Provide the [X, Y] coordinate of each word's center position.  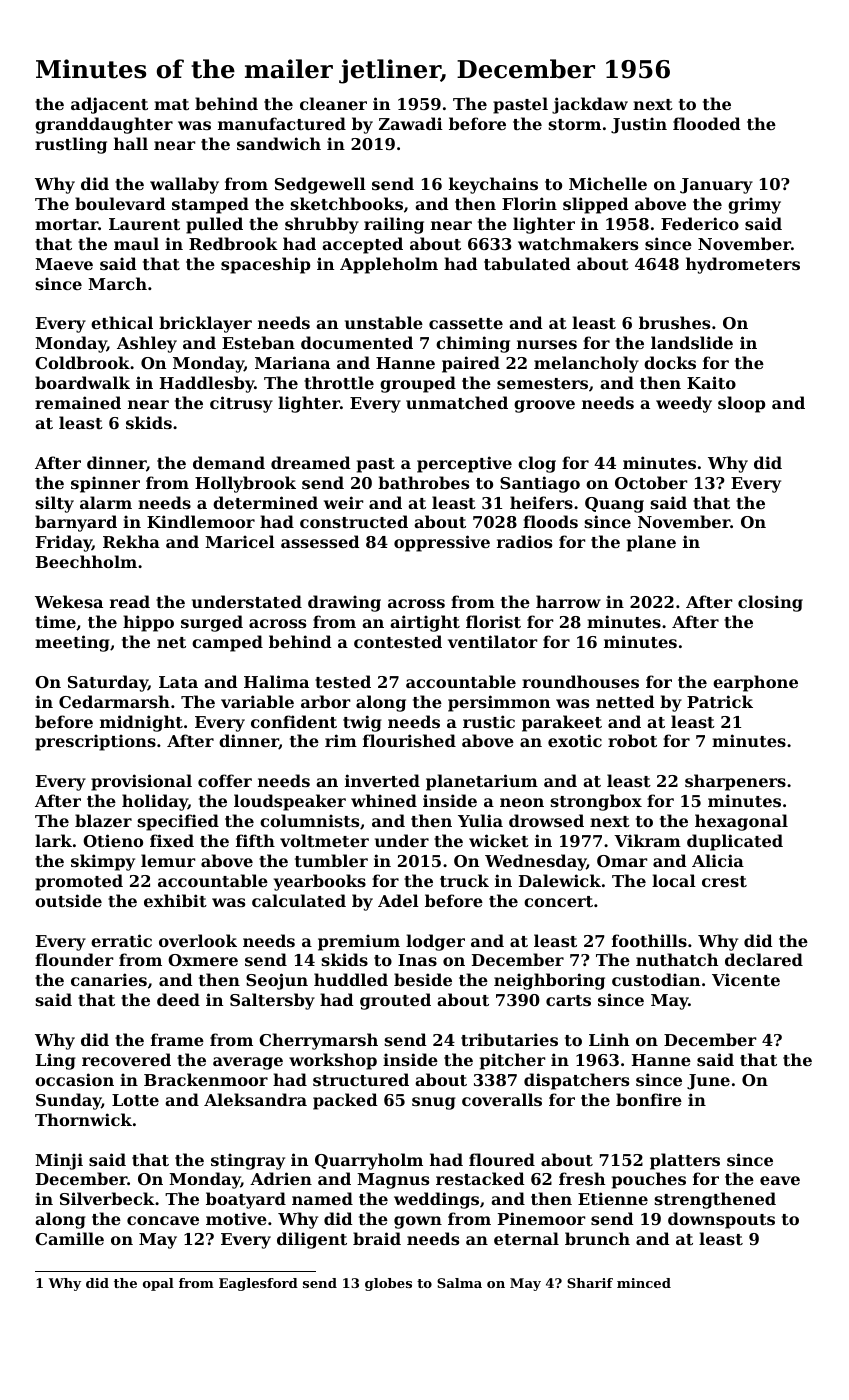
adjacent [109, 105]
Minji [59, 1161]
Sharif [590, 1283]
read [130, 601]
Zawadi [411, 123]
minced [644, 1283]
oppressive [442, 543]
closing [770, 603]
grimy [754, 205]
